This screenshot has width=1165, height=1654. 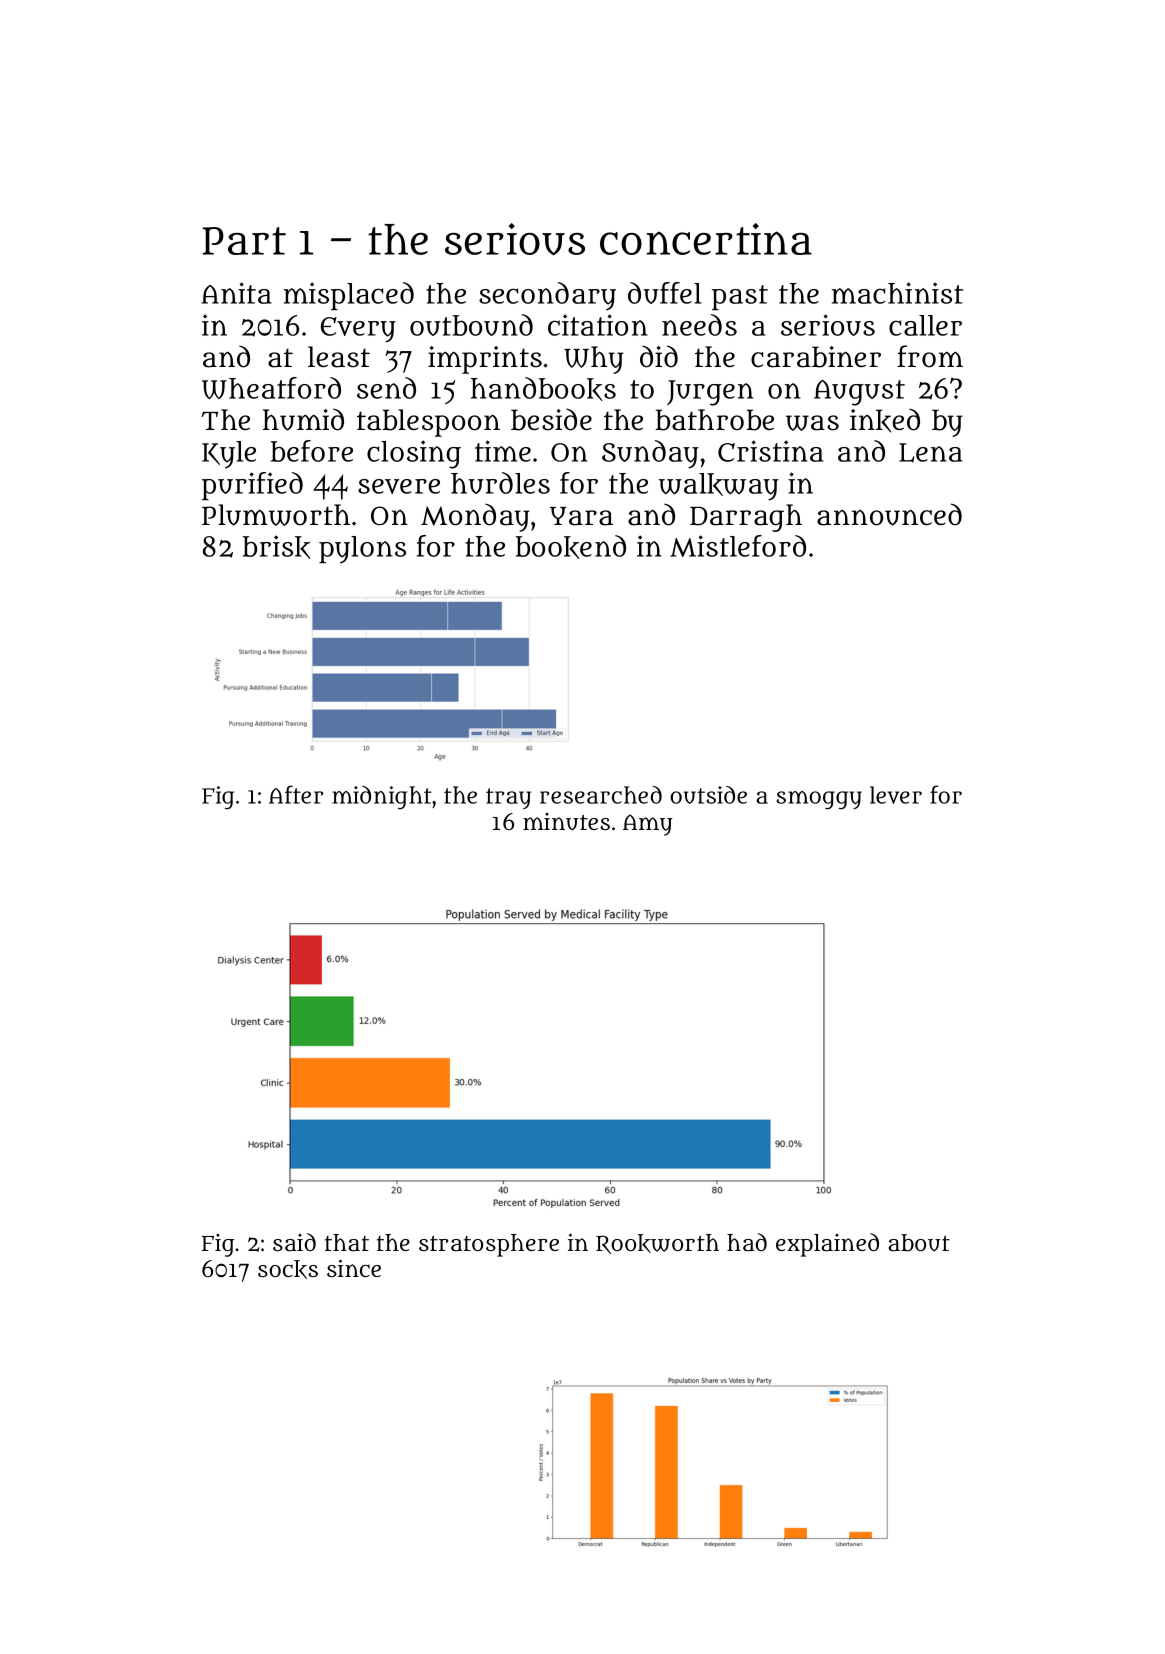 I want to click on socks, so click(x=288, y=1269).
